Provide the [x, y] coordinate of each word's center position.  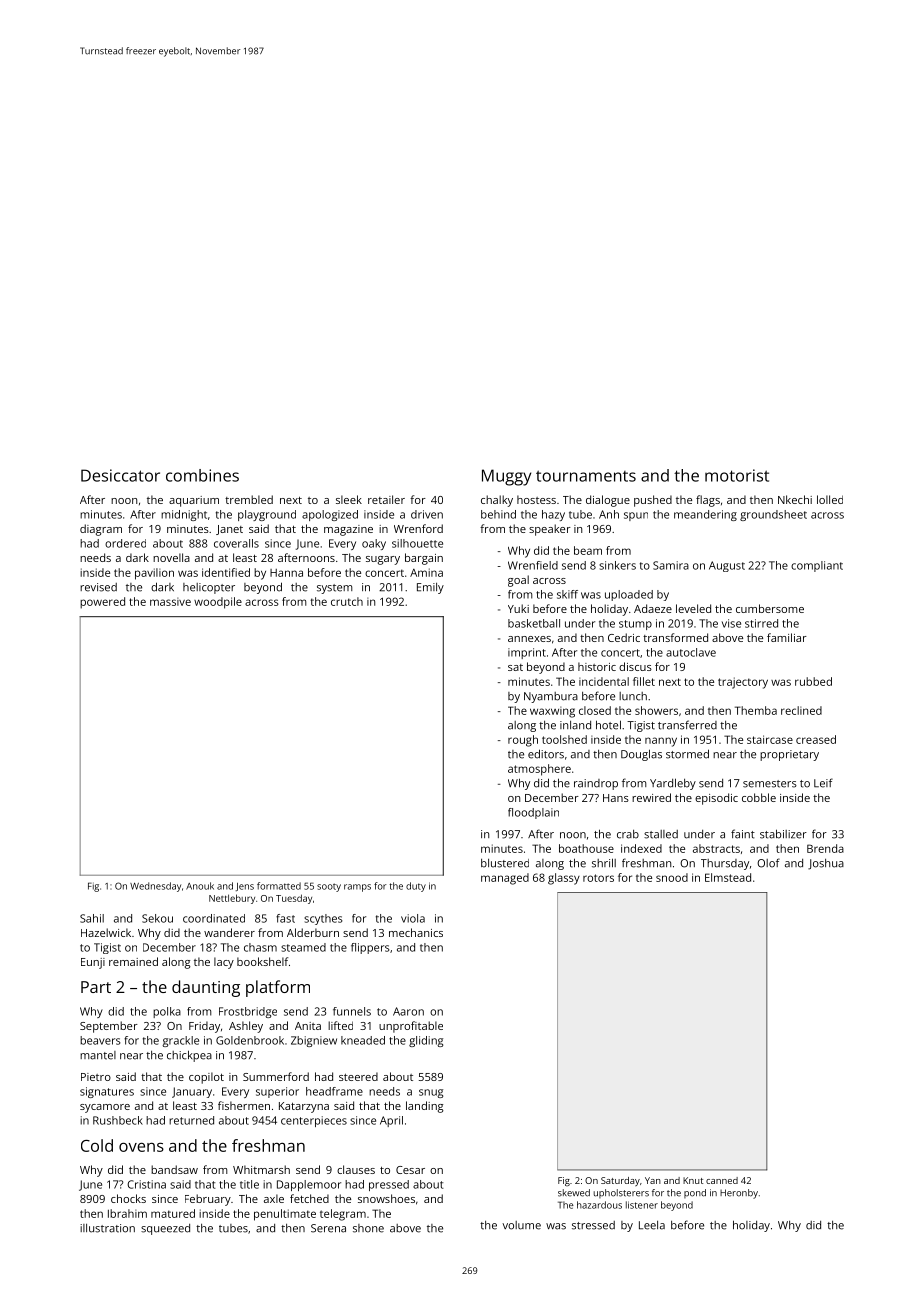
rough [523, 741]
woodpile [218, 603]
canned [722, 1180]
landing [425, 1107]
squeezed [165, 1229]
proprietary [789, 755]
